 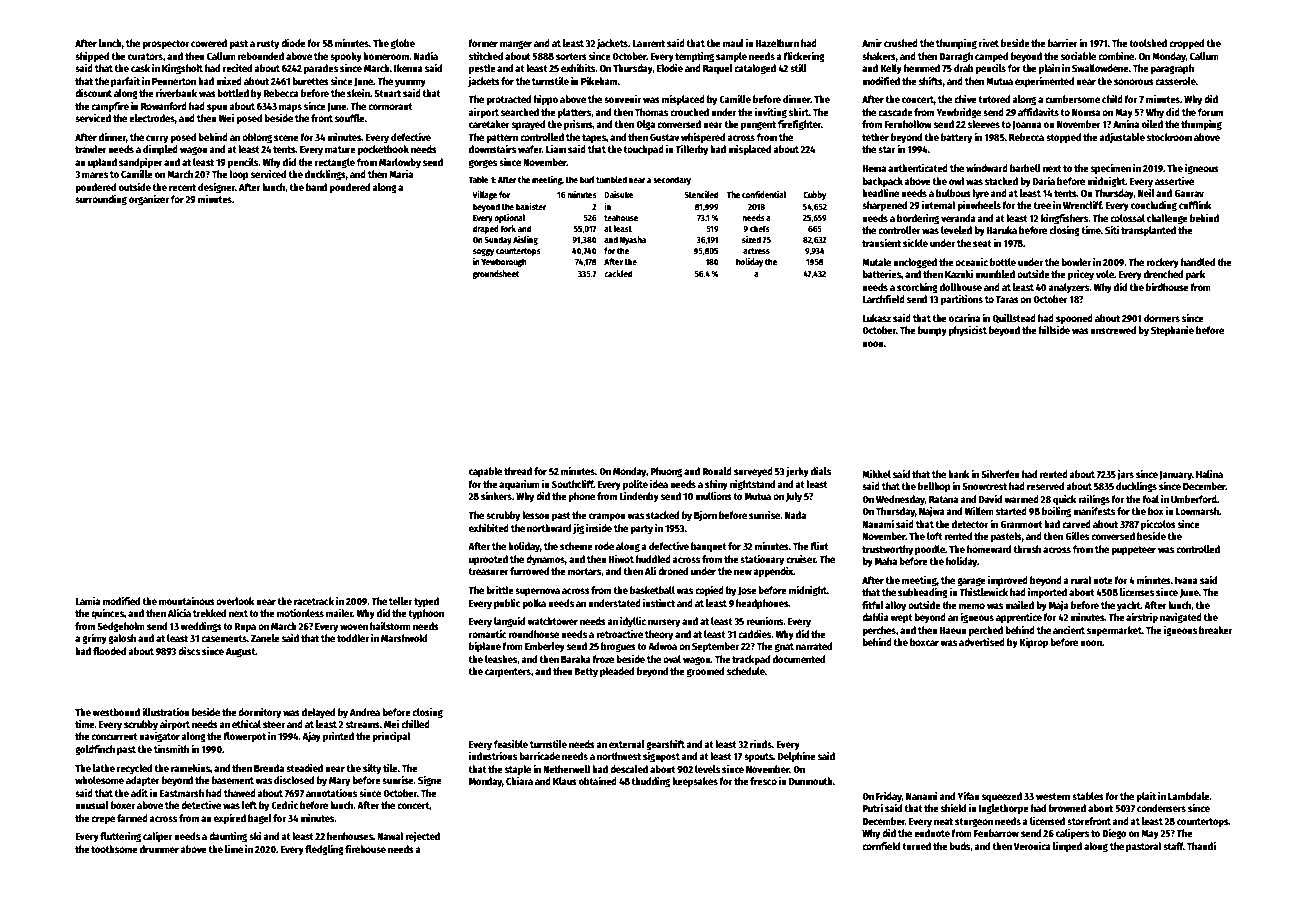 I want to click on cropped, so click(x=1186, y=44).
